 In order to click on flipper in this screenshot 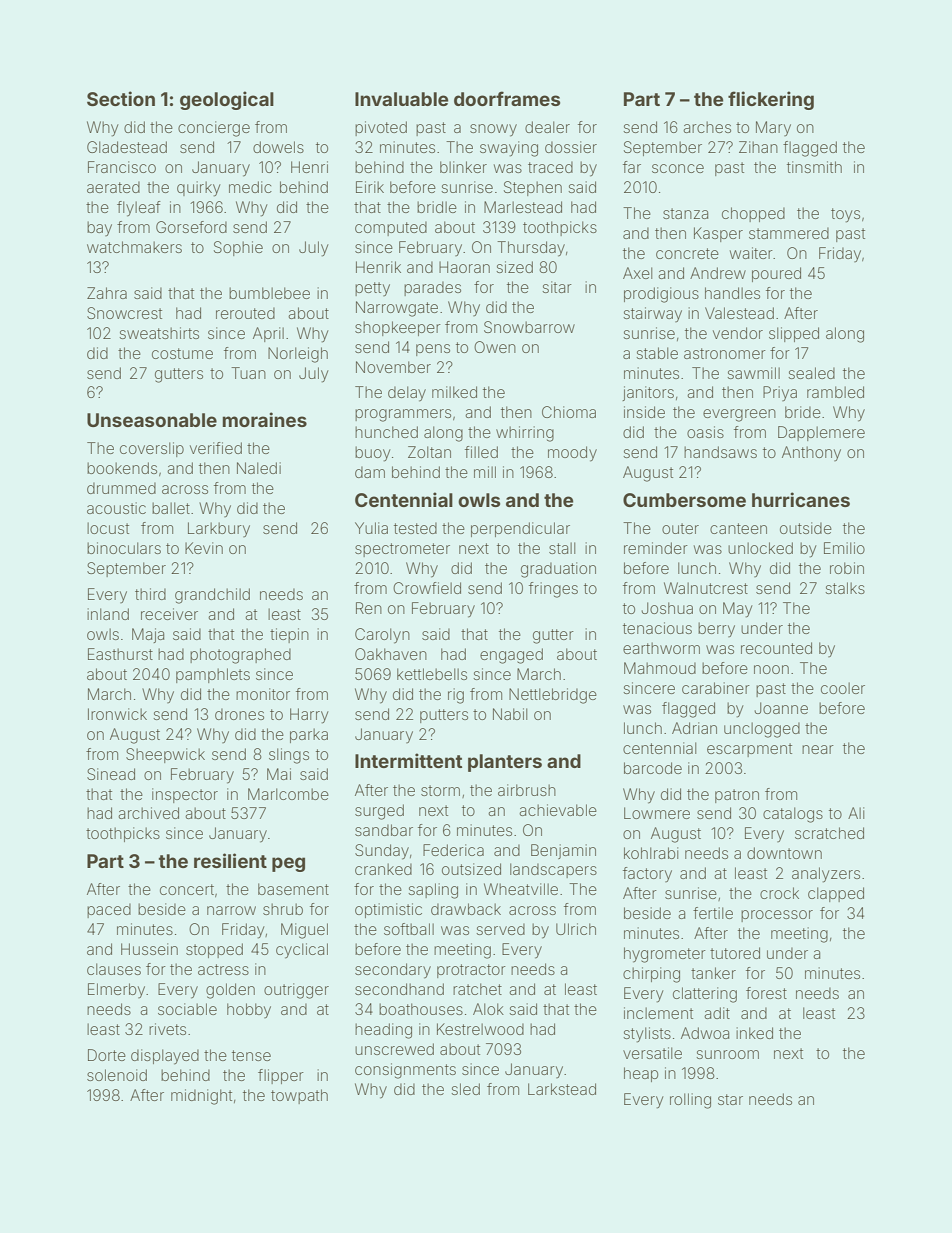, I will do `click(281, 1076)`.
